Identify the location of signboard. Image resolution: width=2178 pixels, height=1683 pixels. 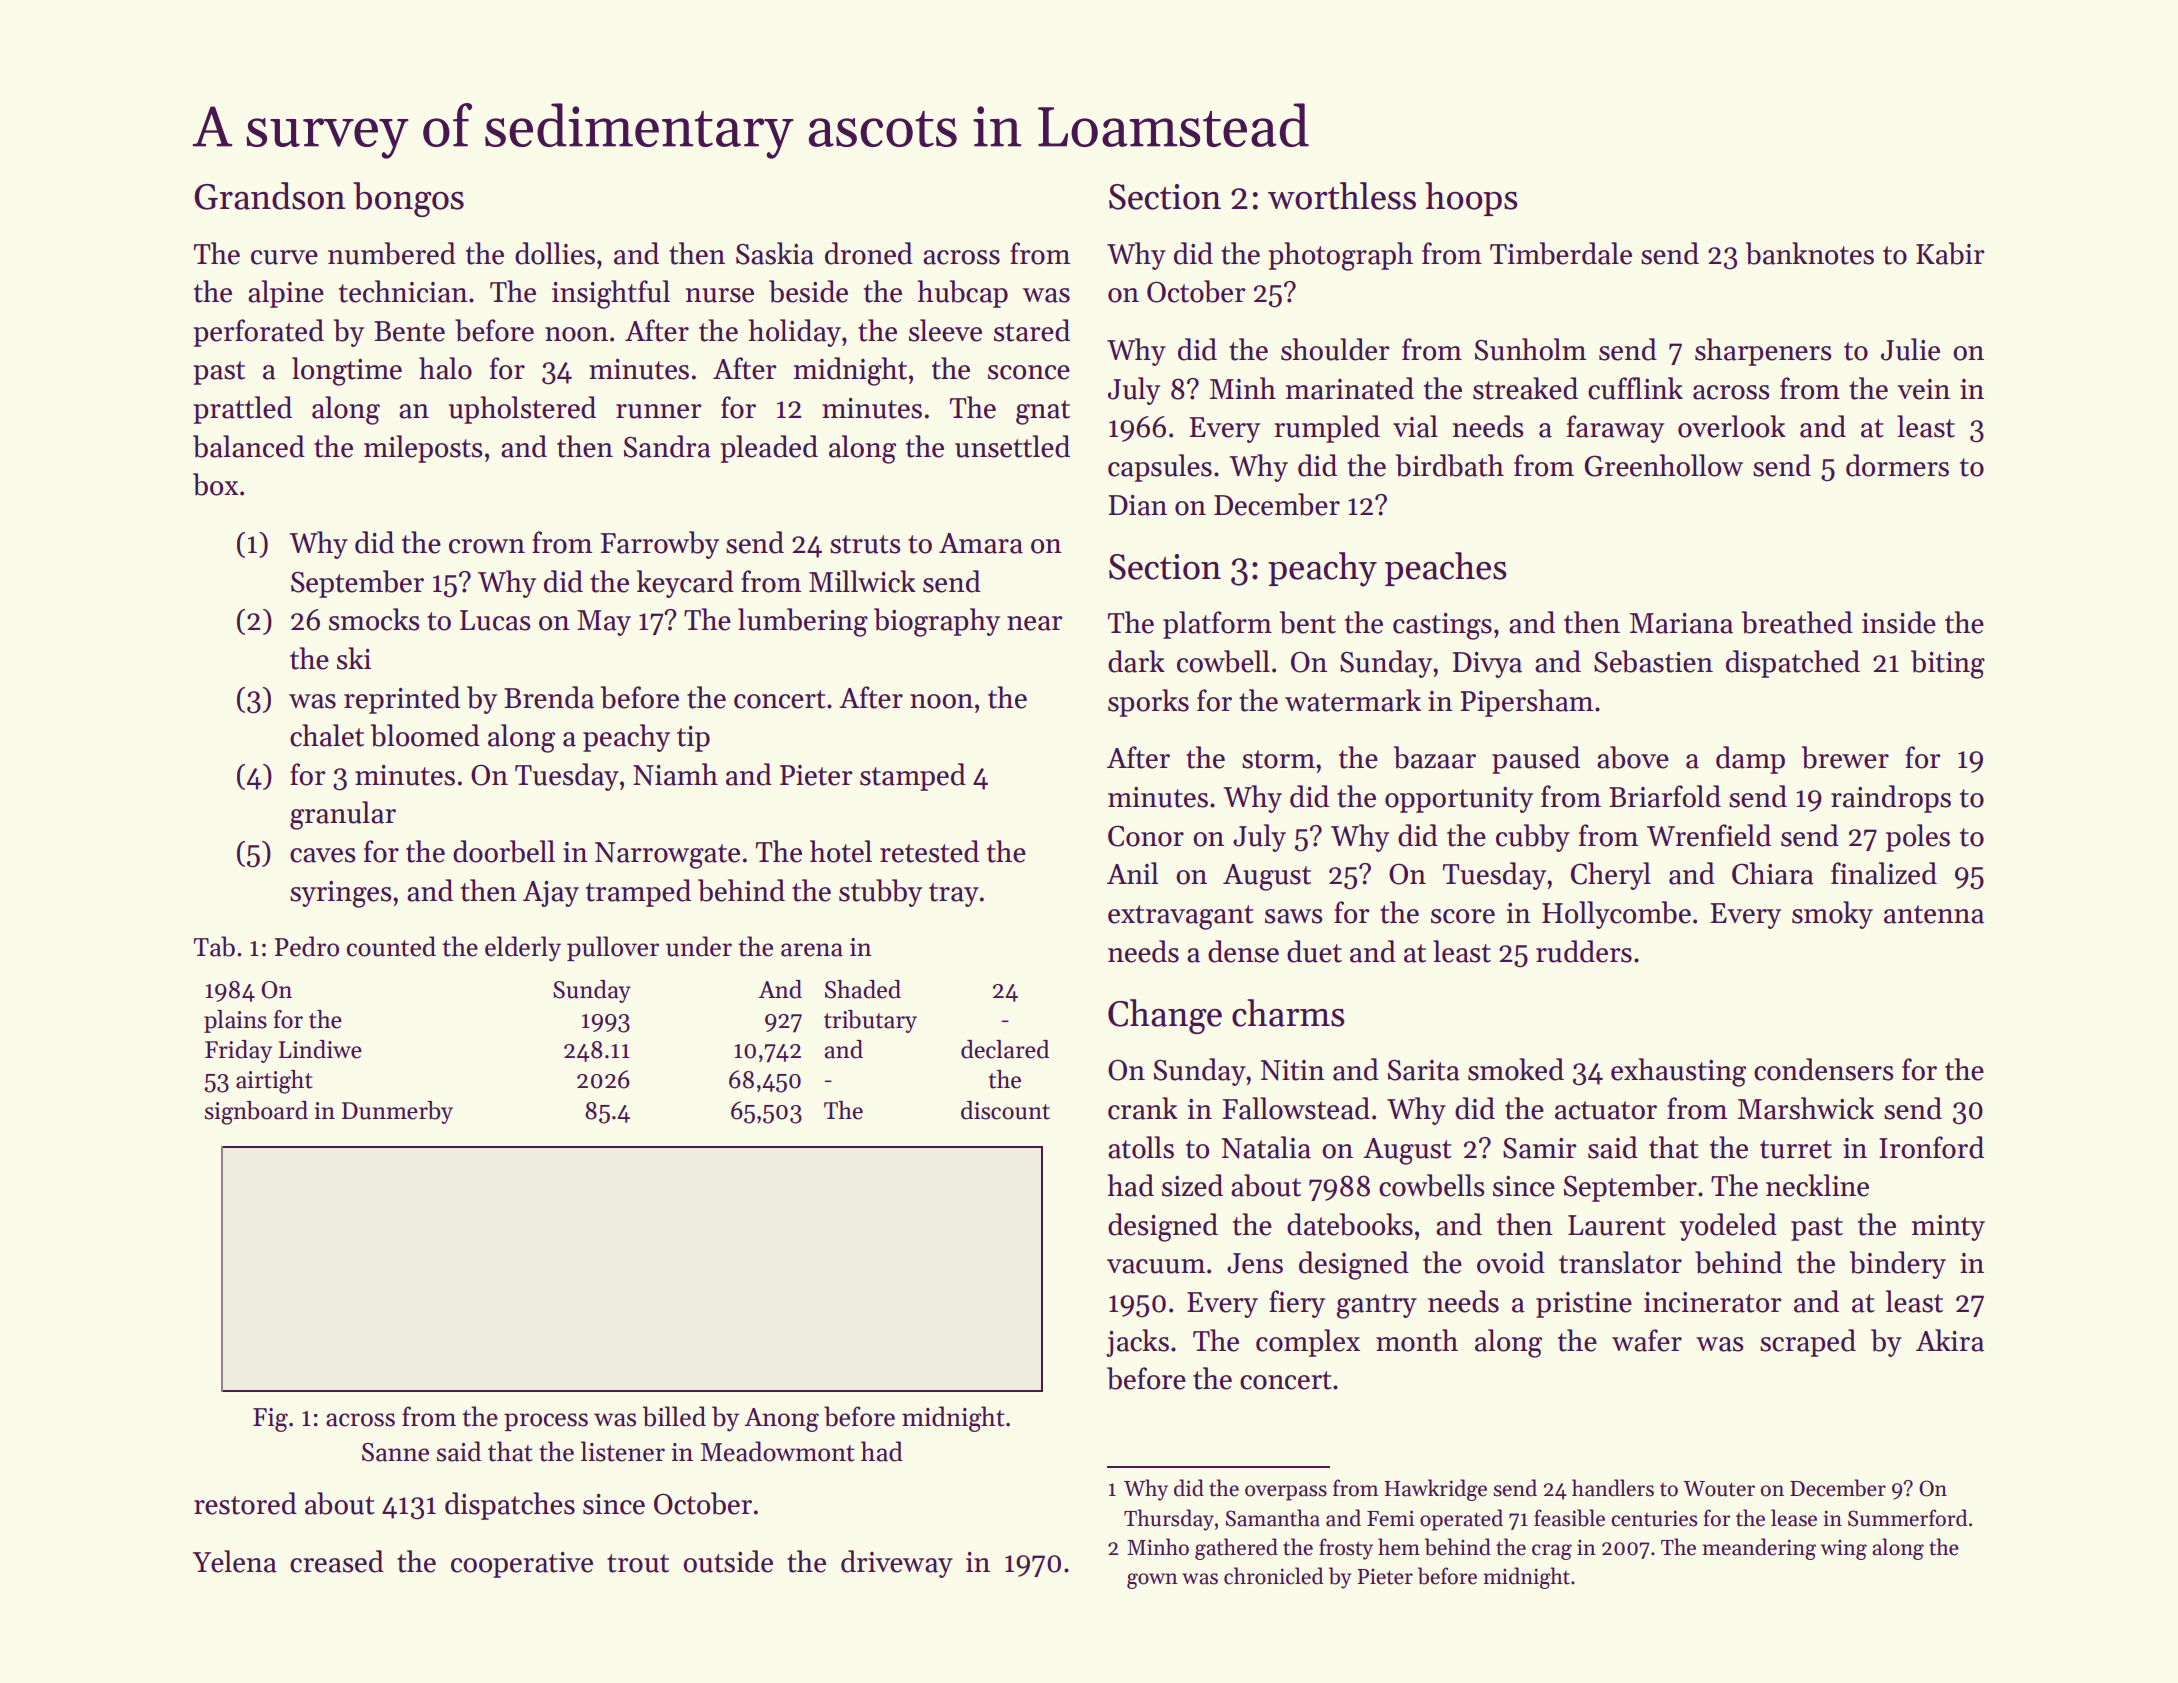
(256, 1113).
